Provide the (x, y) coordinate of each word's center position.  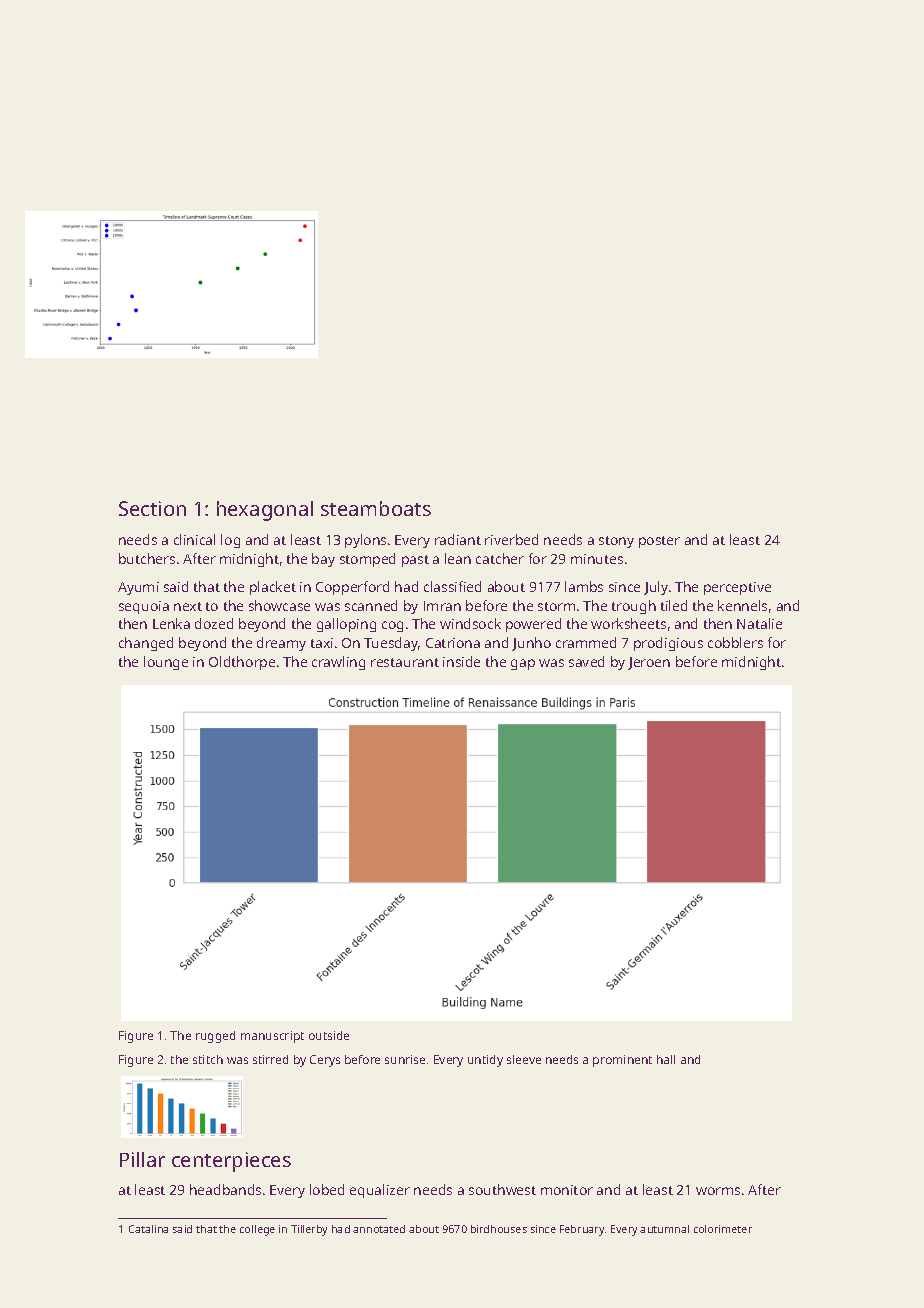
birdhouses (499, 1229)
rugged (215, 1037)
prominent (622, 1061)
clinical (194, 539)
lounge (166, 663)
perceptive (737, 588)
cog (392, 626)
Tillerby (309, 1230)
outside (329, 1035)
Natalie (759, 623)
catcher (500, 558)
